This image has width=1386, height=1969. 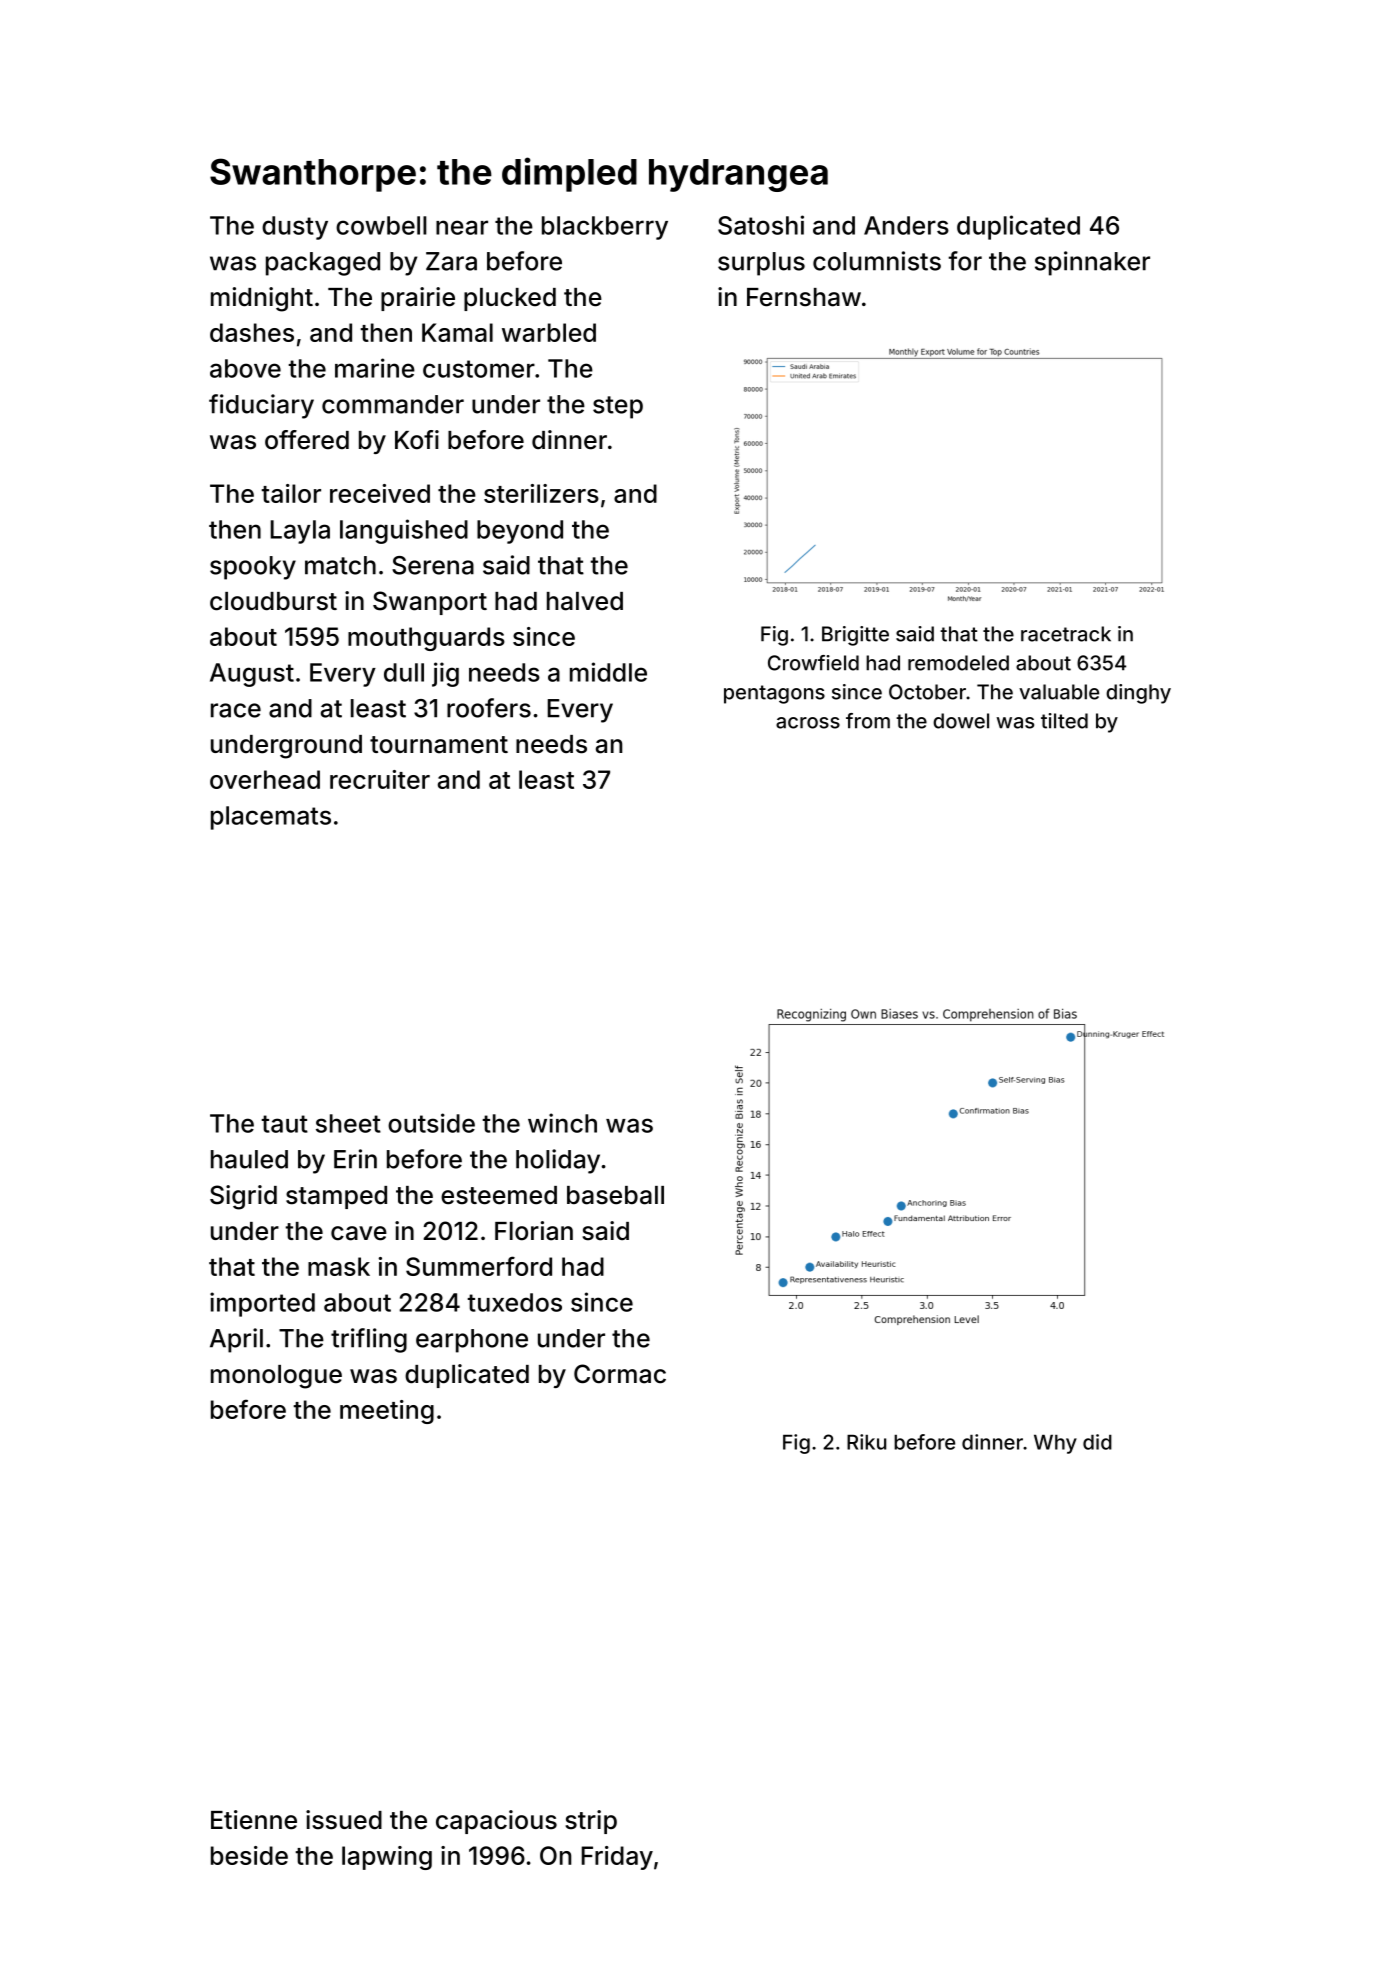 What do you see at coordinates (340, 565) in the image?
I see `match` at bounding box center [340, 565].
